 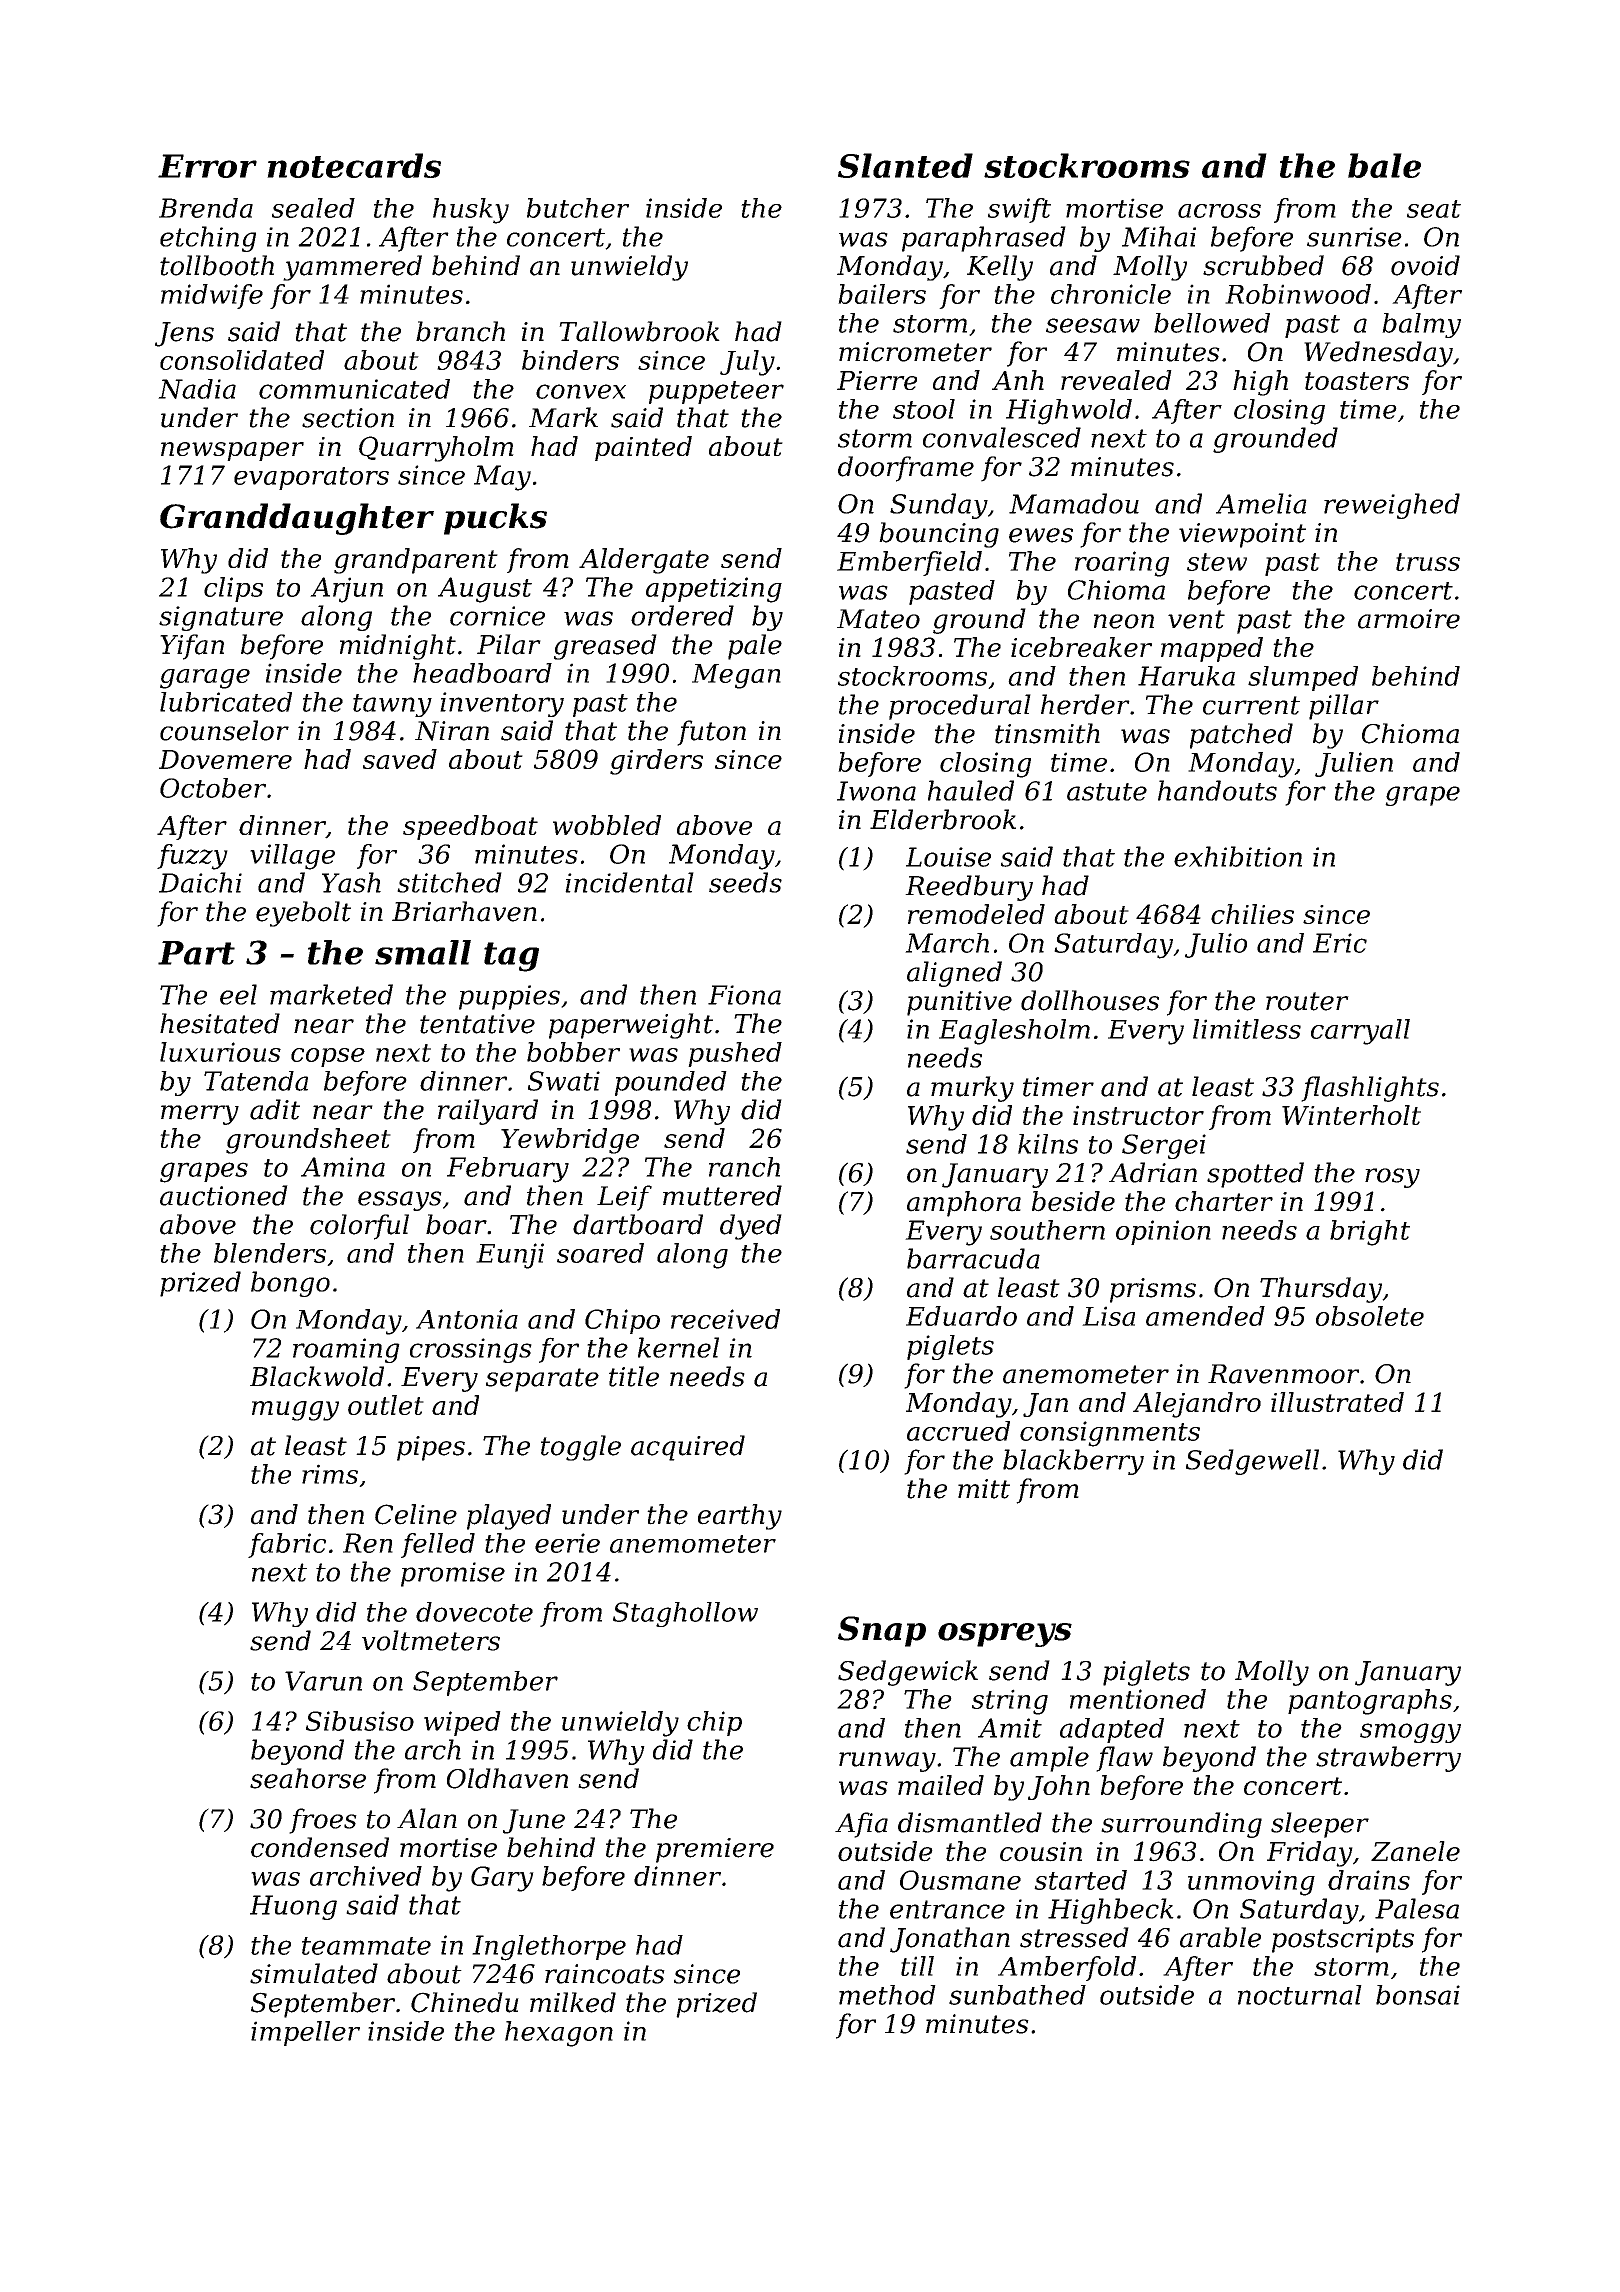 I want to click on bonsai, so click(x=1418, y=1995).
